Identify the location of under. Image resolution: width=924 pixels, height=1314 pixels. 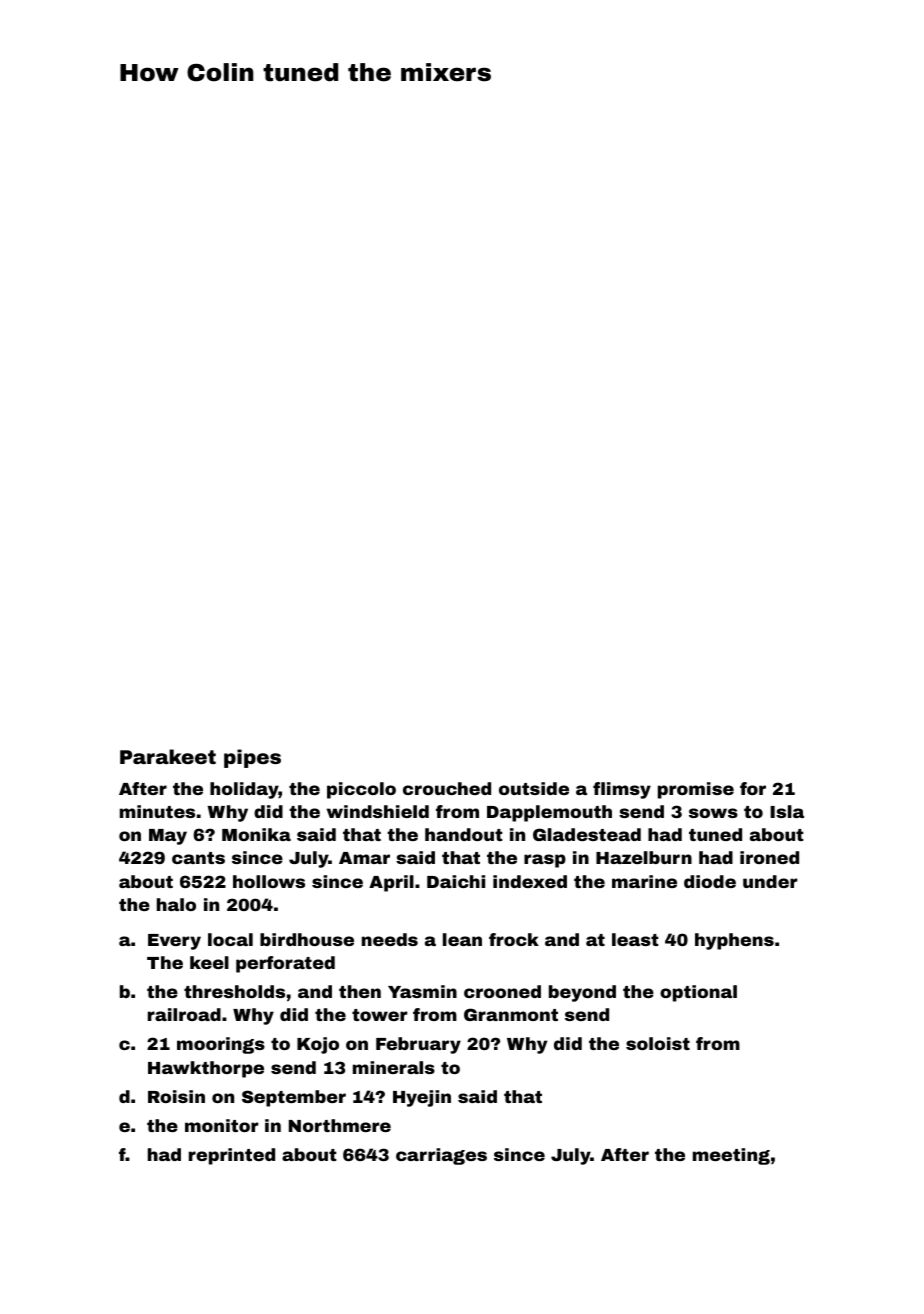
(770, 881).
